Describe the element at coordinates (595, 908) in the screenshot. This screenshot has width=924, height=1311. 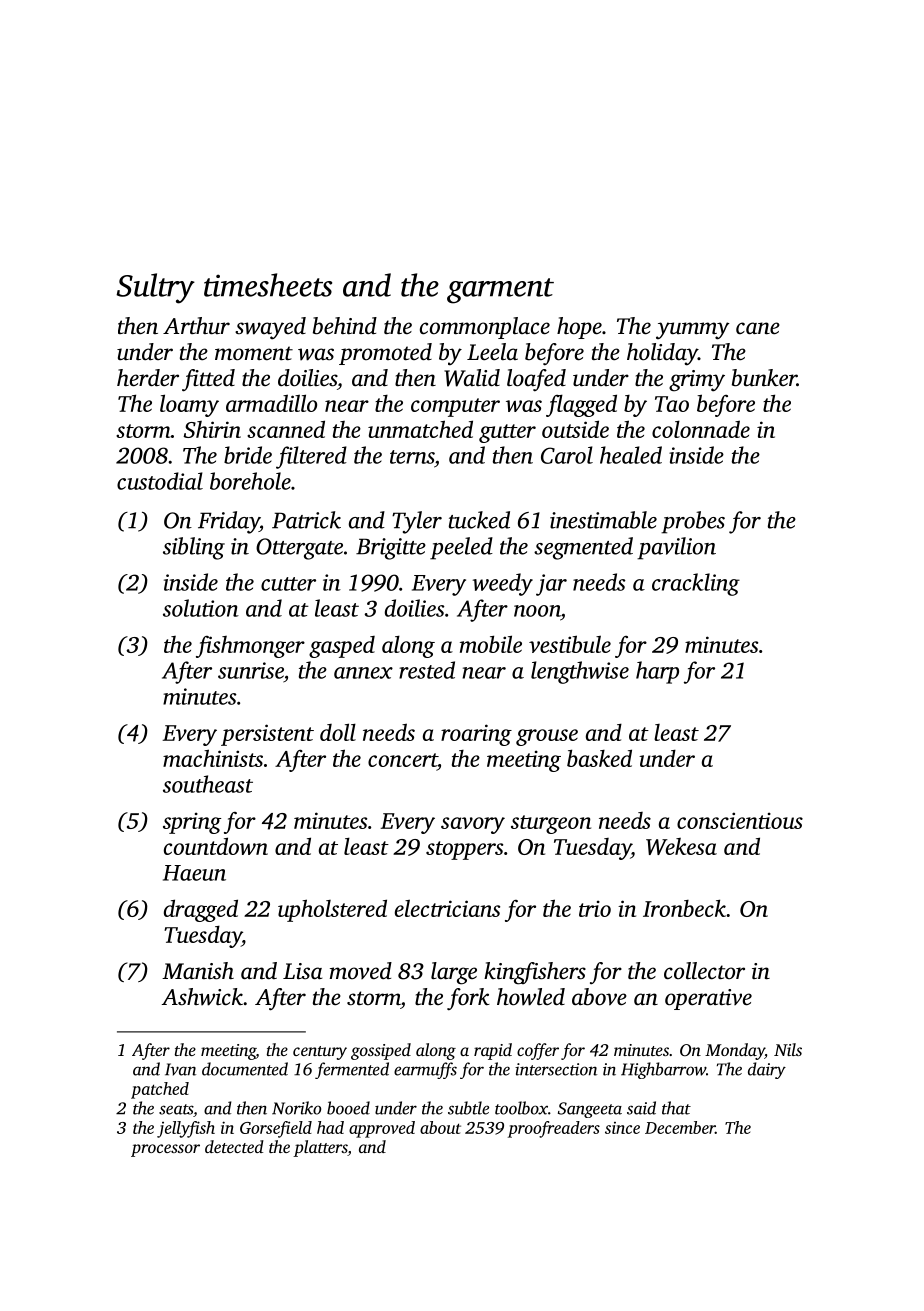
I see `trio` at that location.
